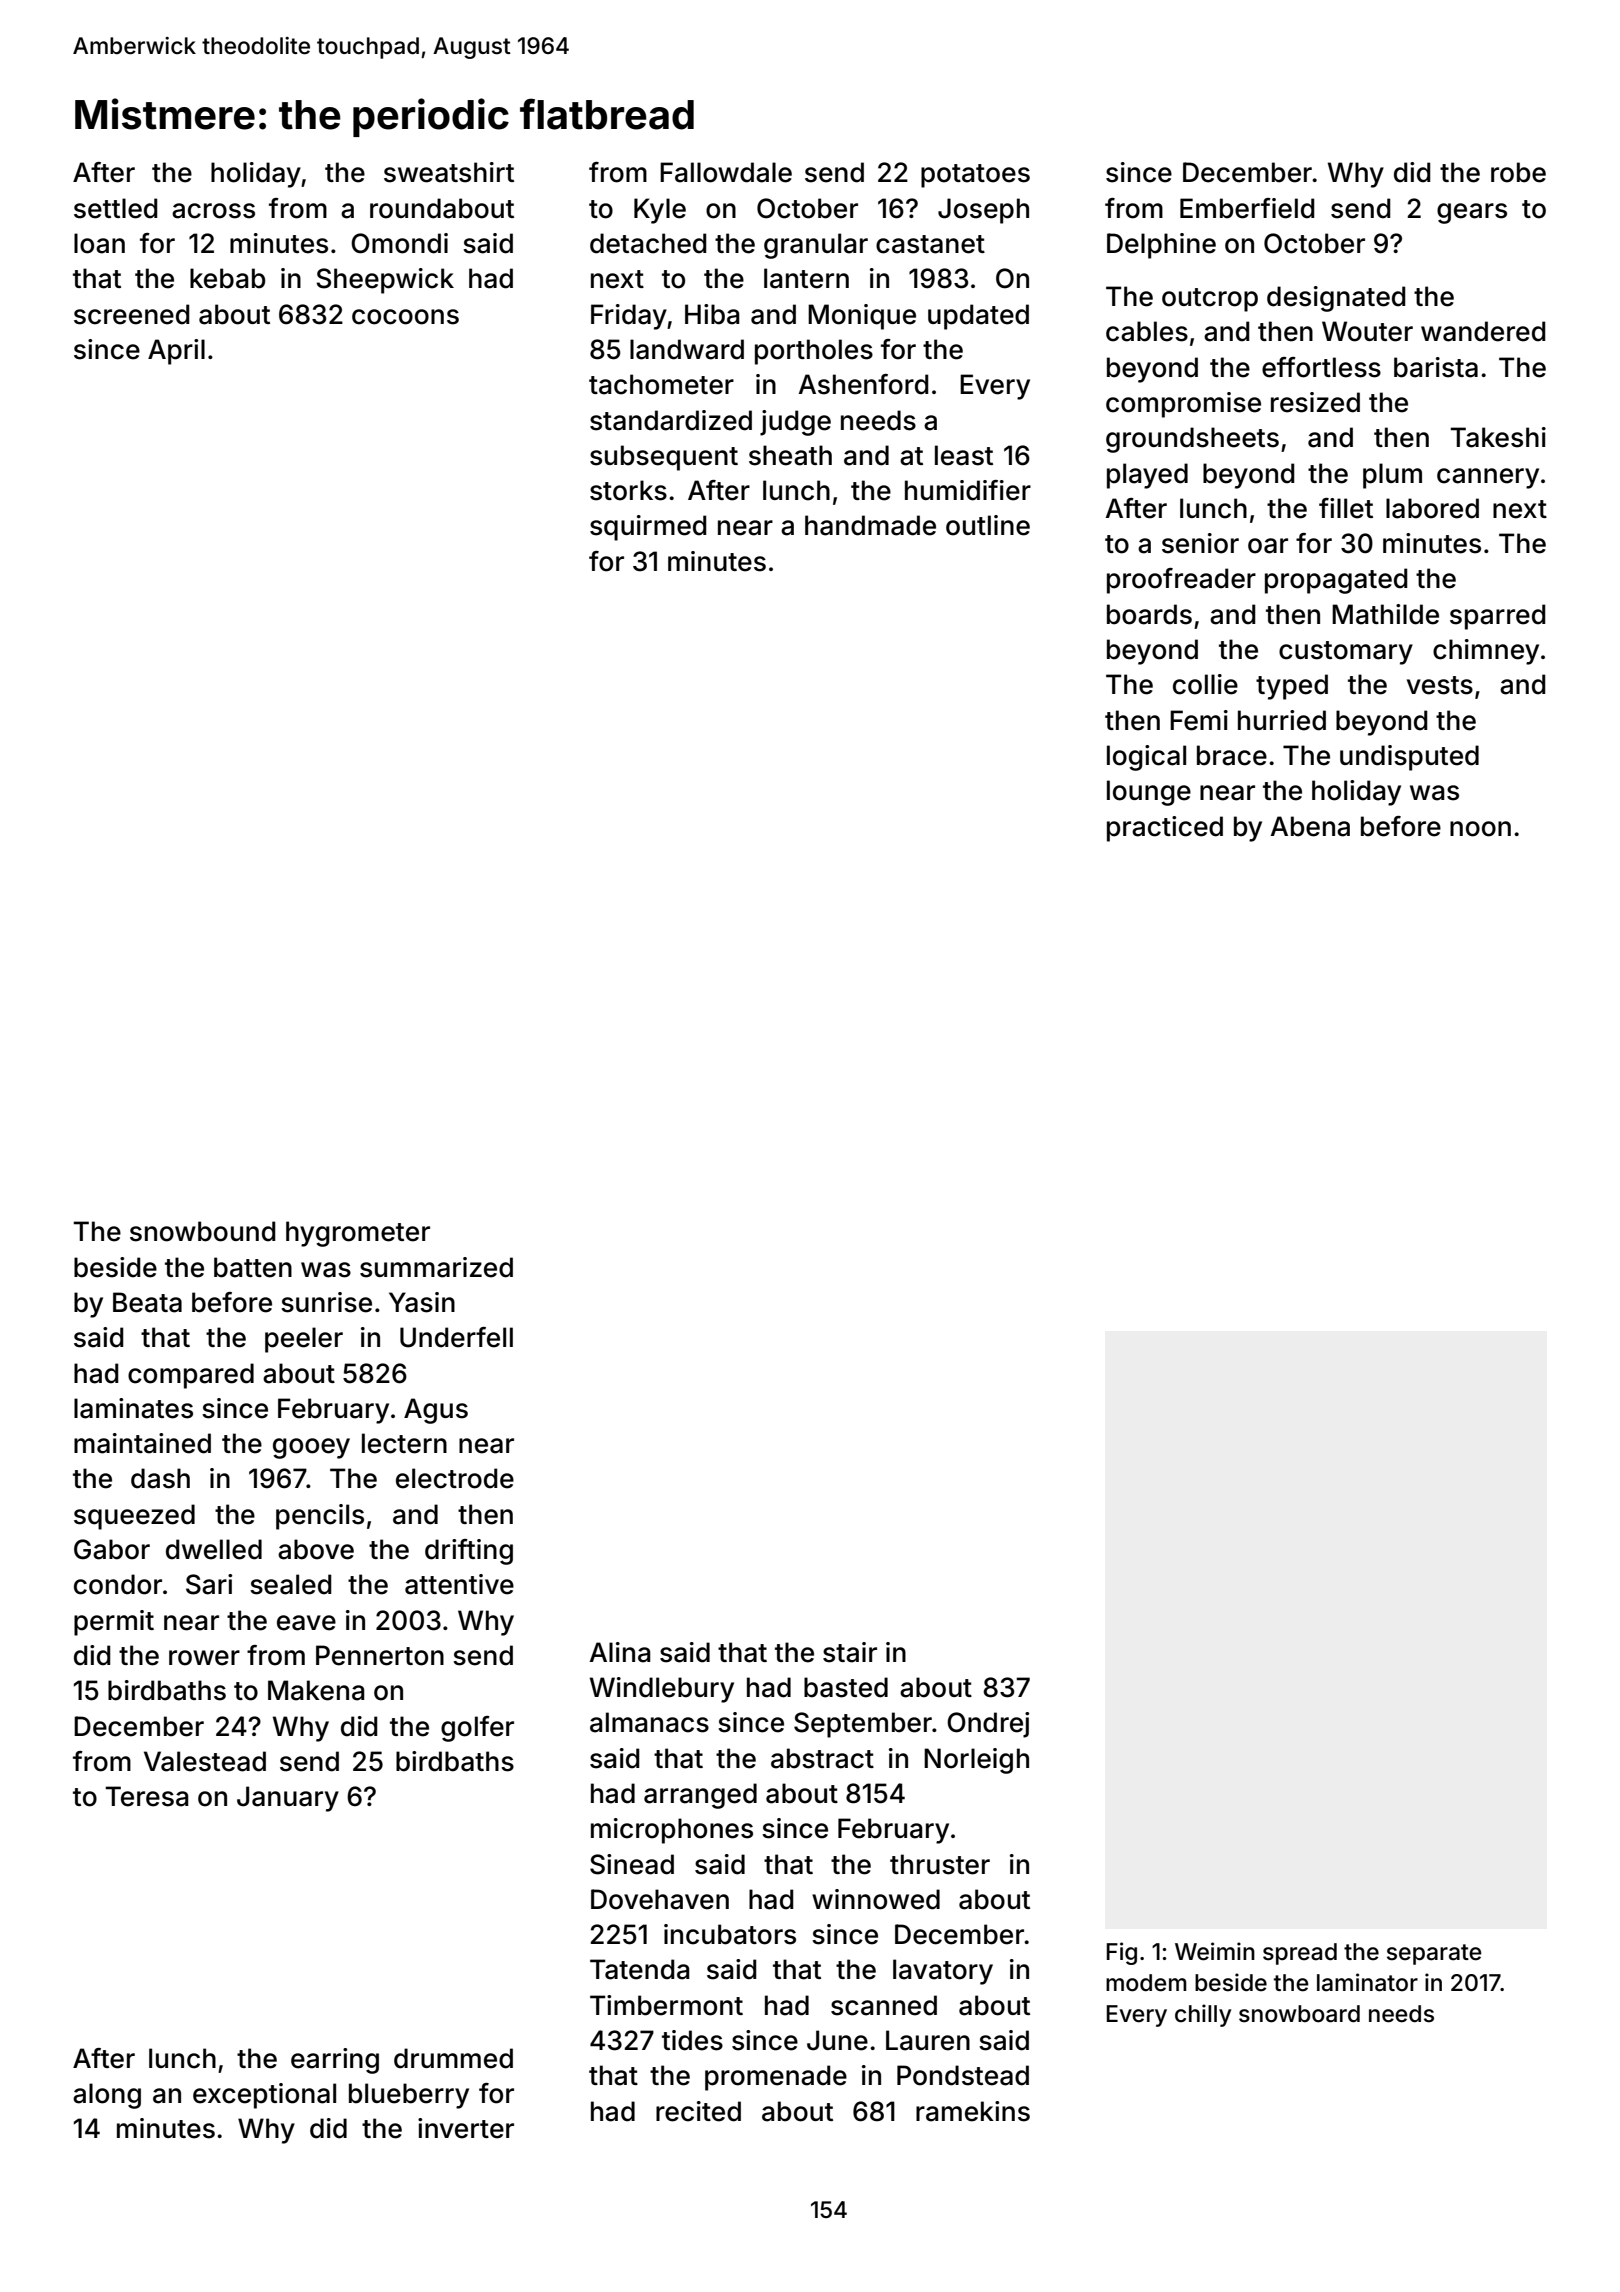  Describe the element at coordinates (176, 352) in the page. I see `April` at that location.
